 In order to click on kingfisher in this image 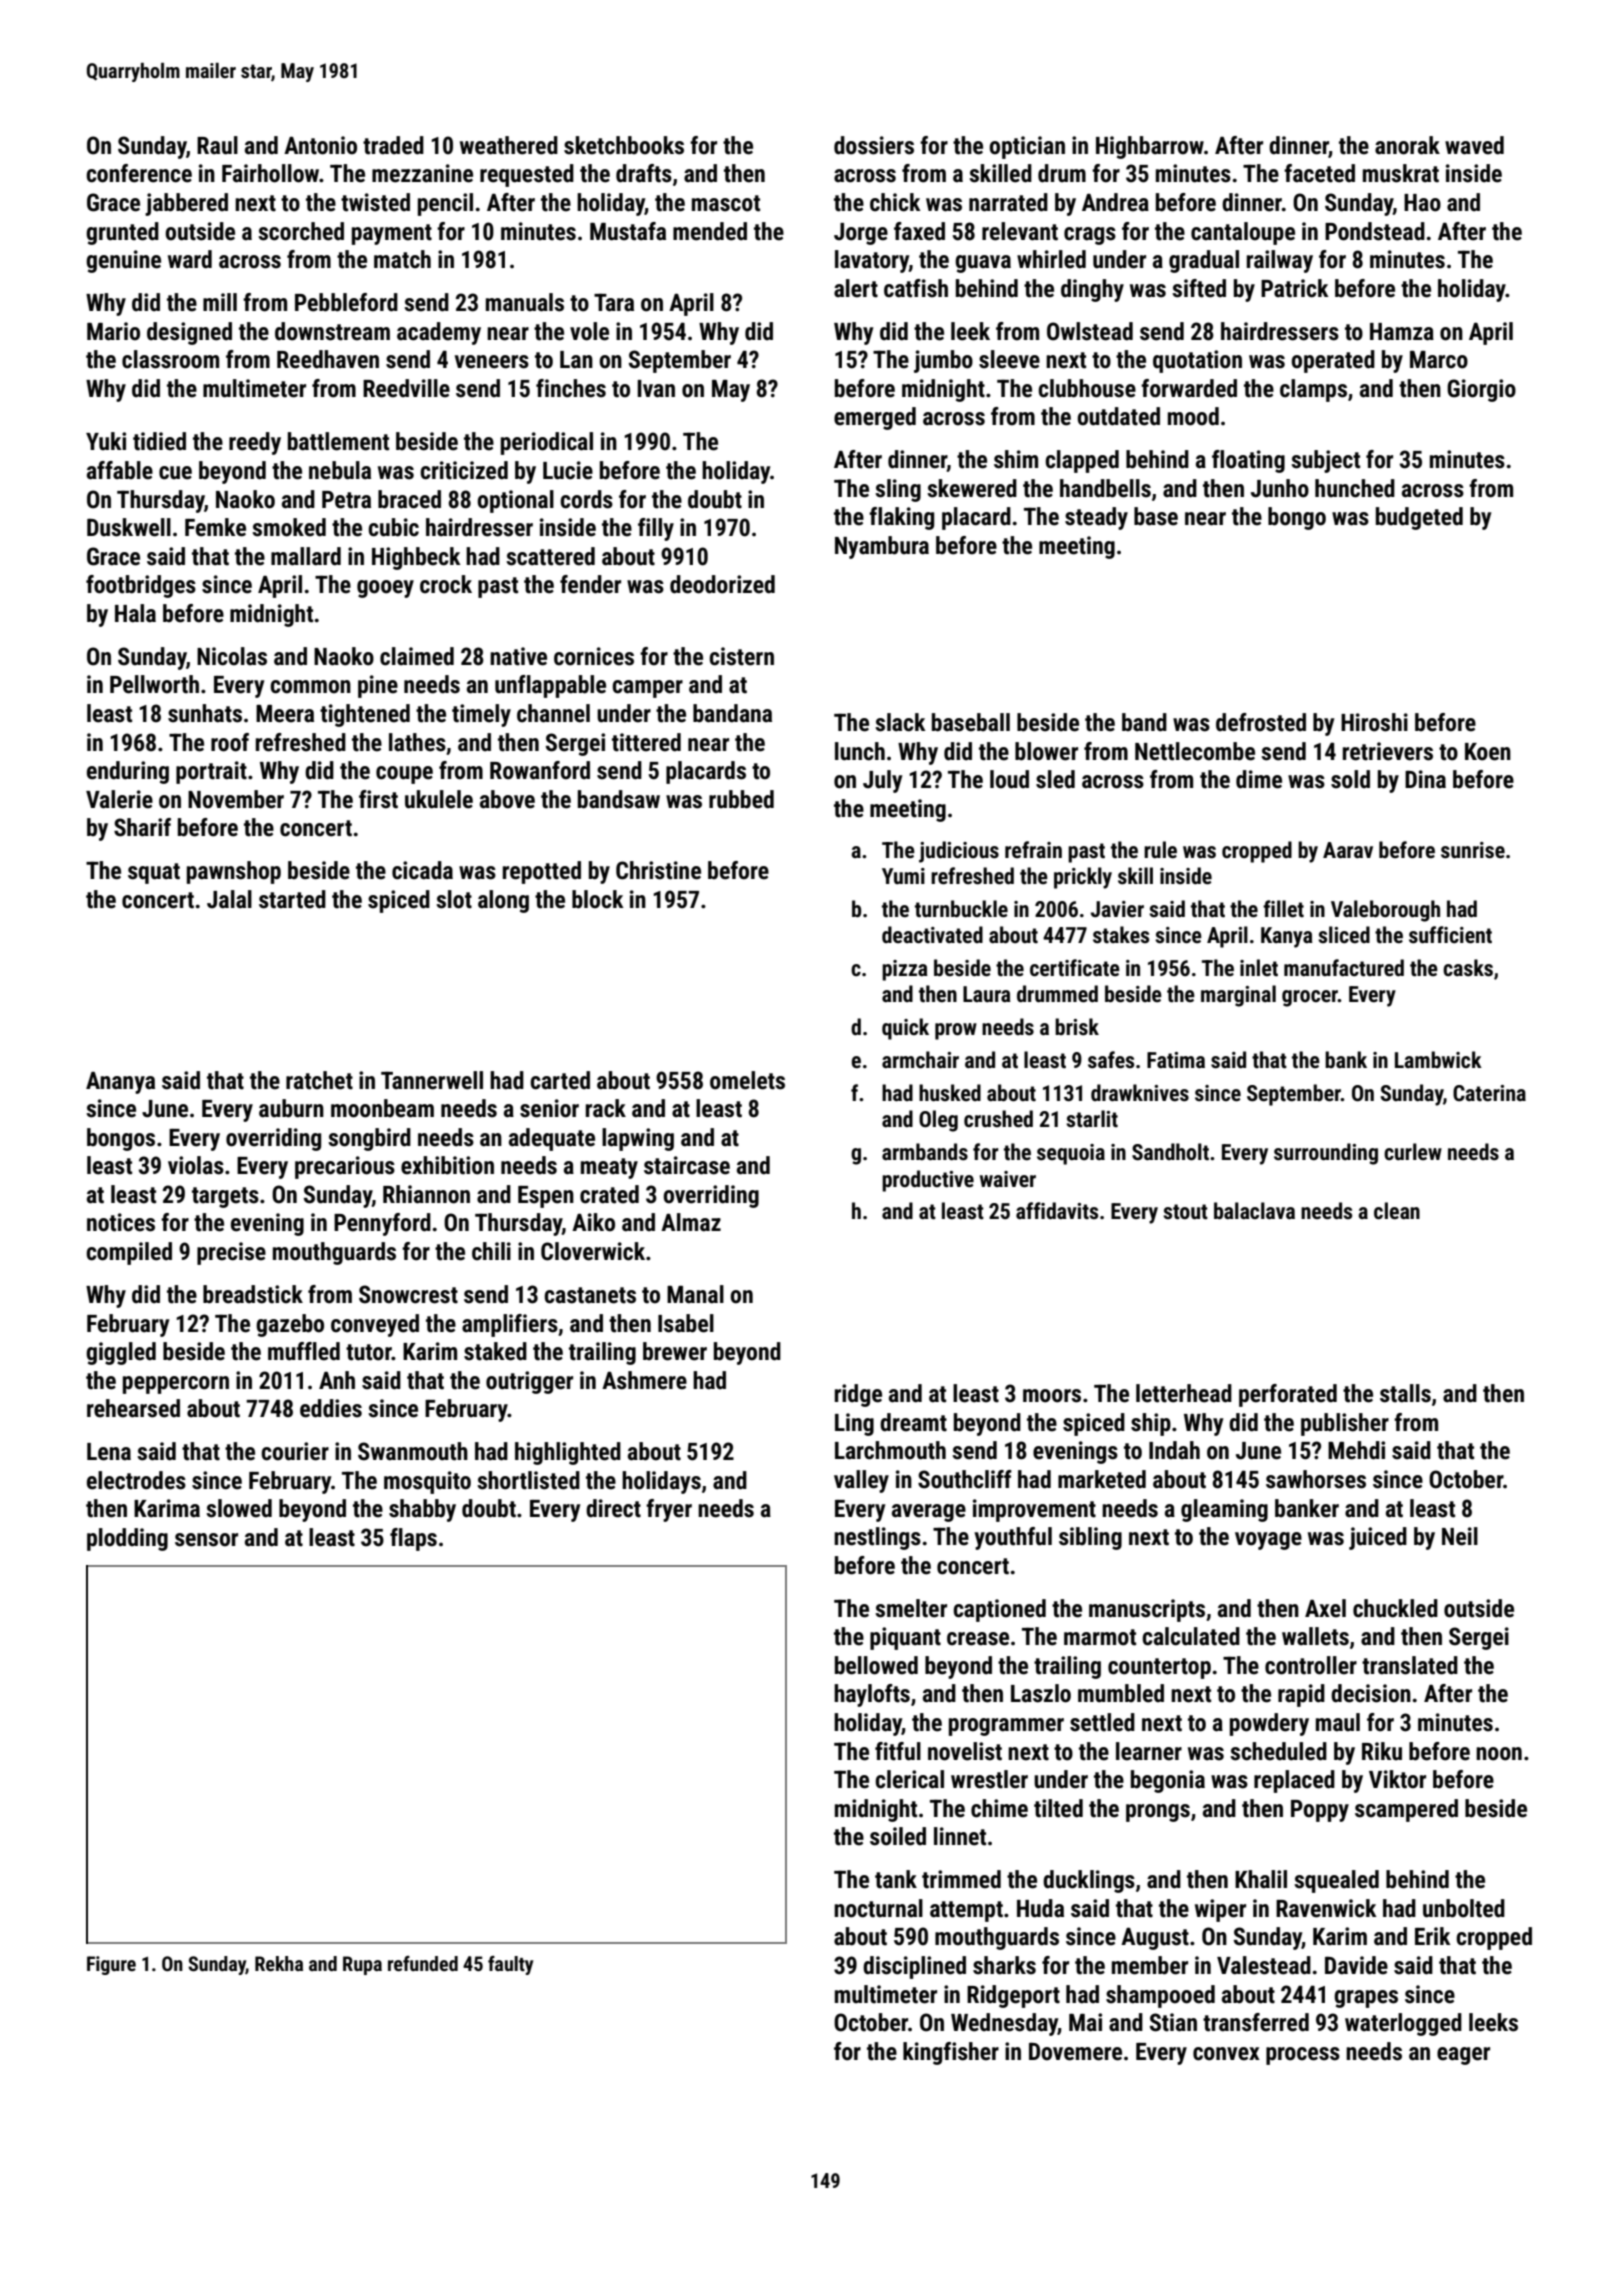, I will do `click(951, 2053)`.
